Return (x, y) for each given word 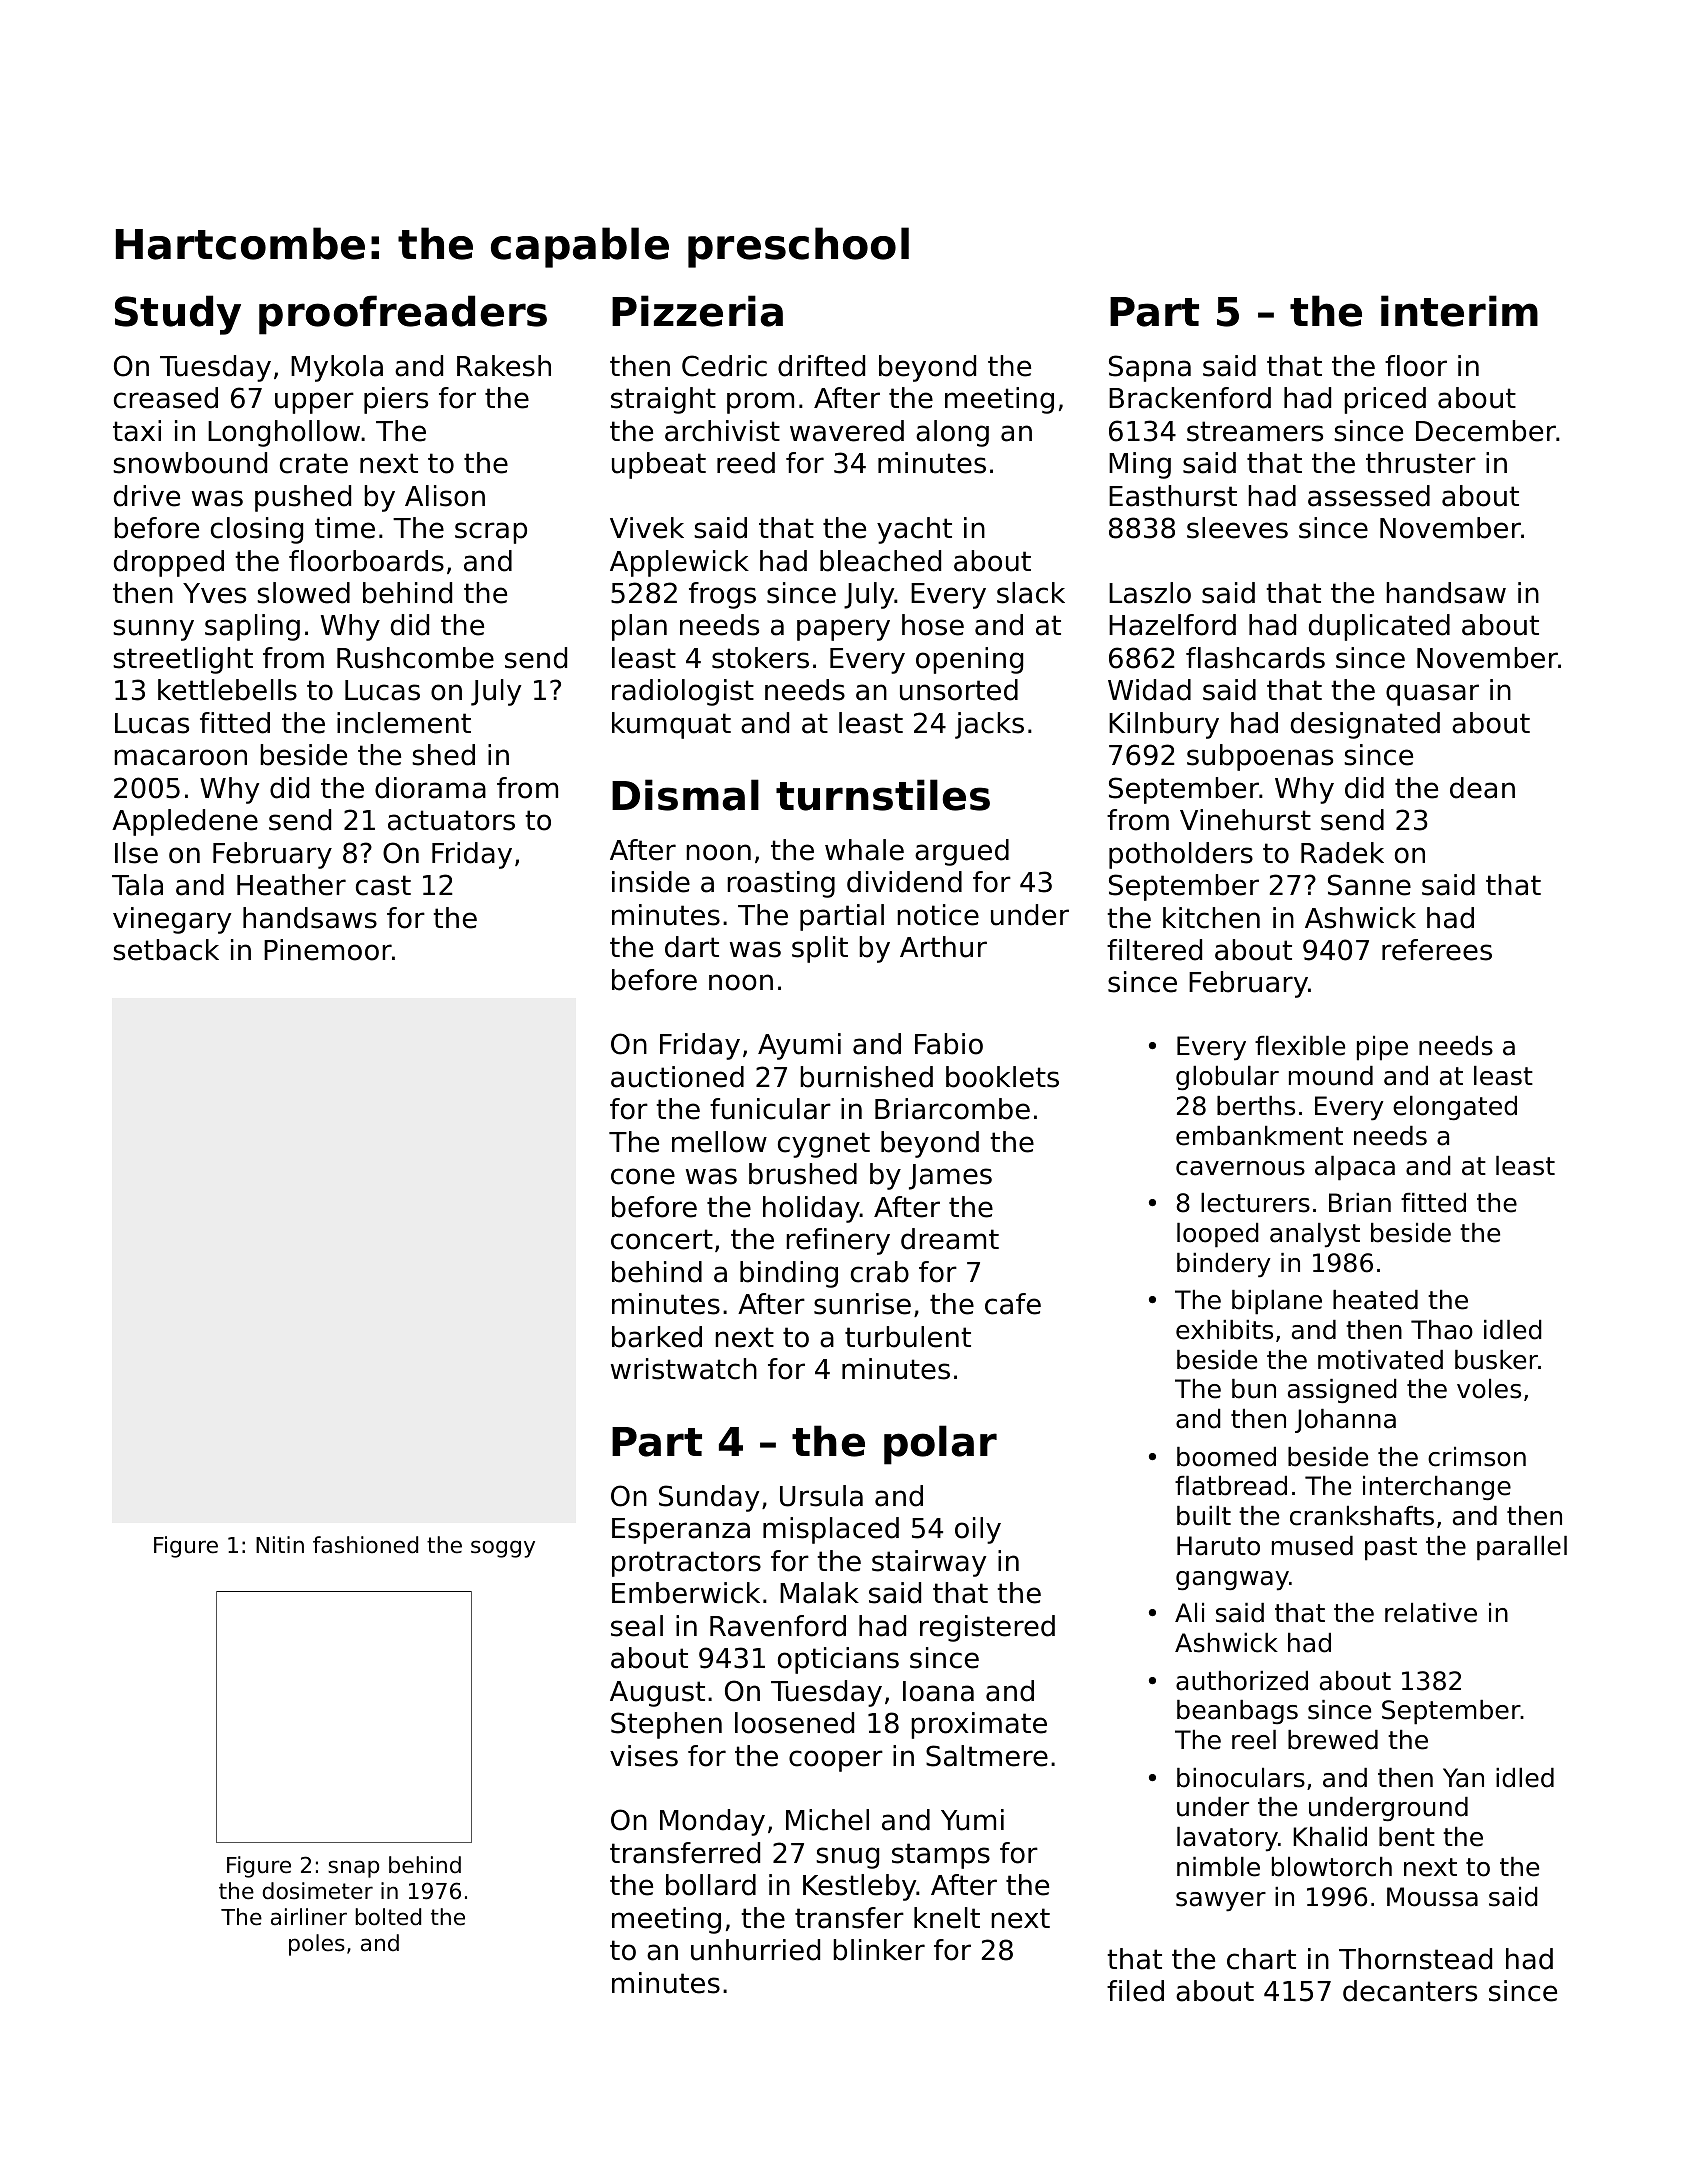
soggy (503, 1549)
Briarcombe (952, 1109)
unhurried (755, 1950)
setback (166, 950)
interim (1459, 311)
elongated (1455, 1108)
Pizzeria (697, 311)
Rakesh (504, 366)
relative (1431, 1613)
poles (317, 1945)
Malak (819, 1593)
